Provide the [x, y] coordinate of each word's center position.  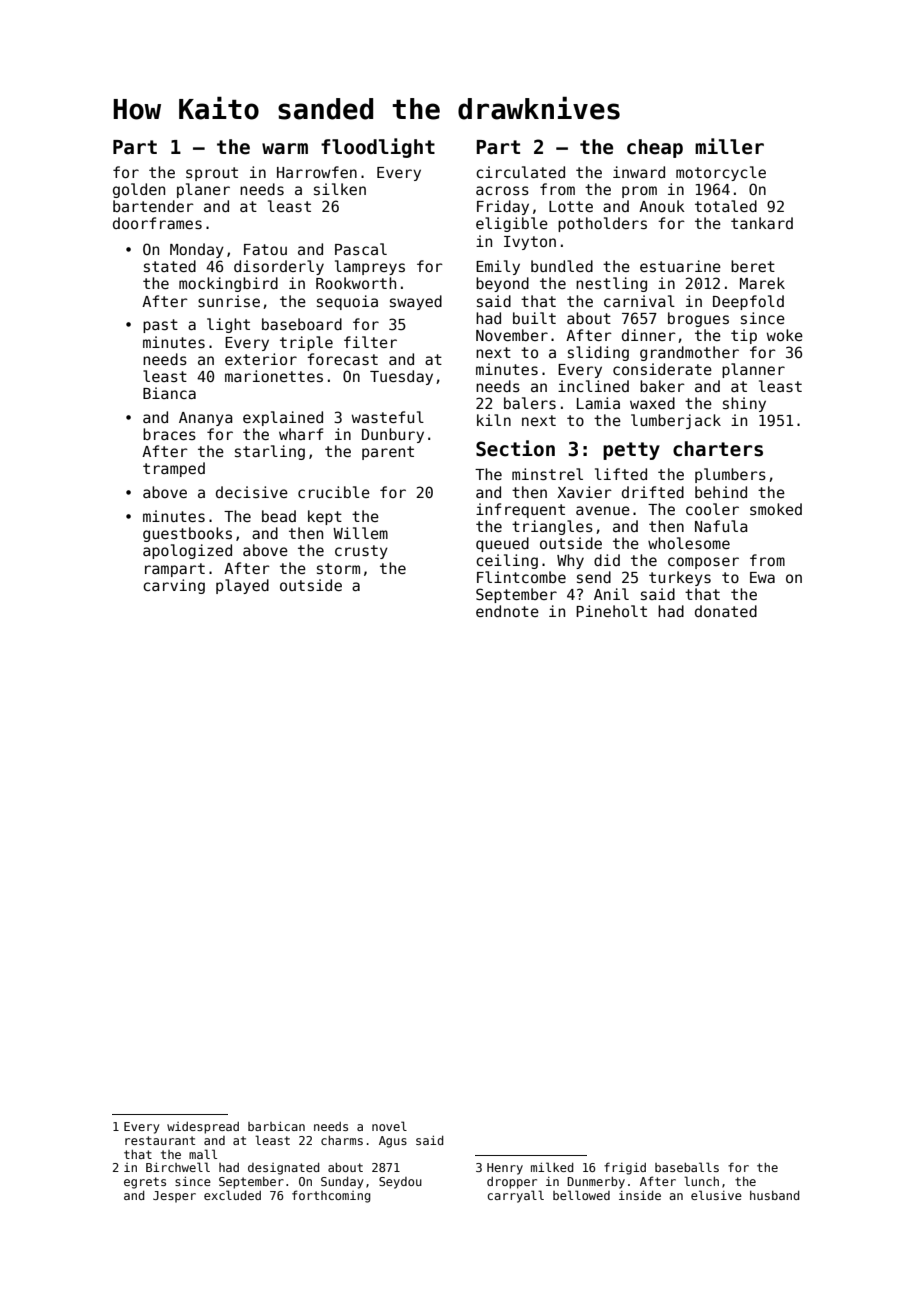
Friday [503, 207]
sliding [598, 353]
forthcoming [331, 1196]
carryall [515, 1196]
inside [640, 1195]
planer [203, 190]
